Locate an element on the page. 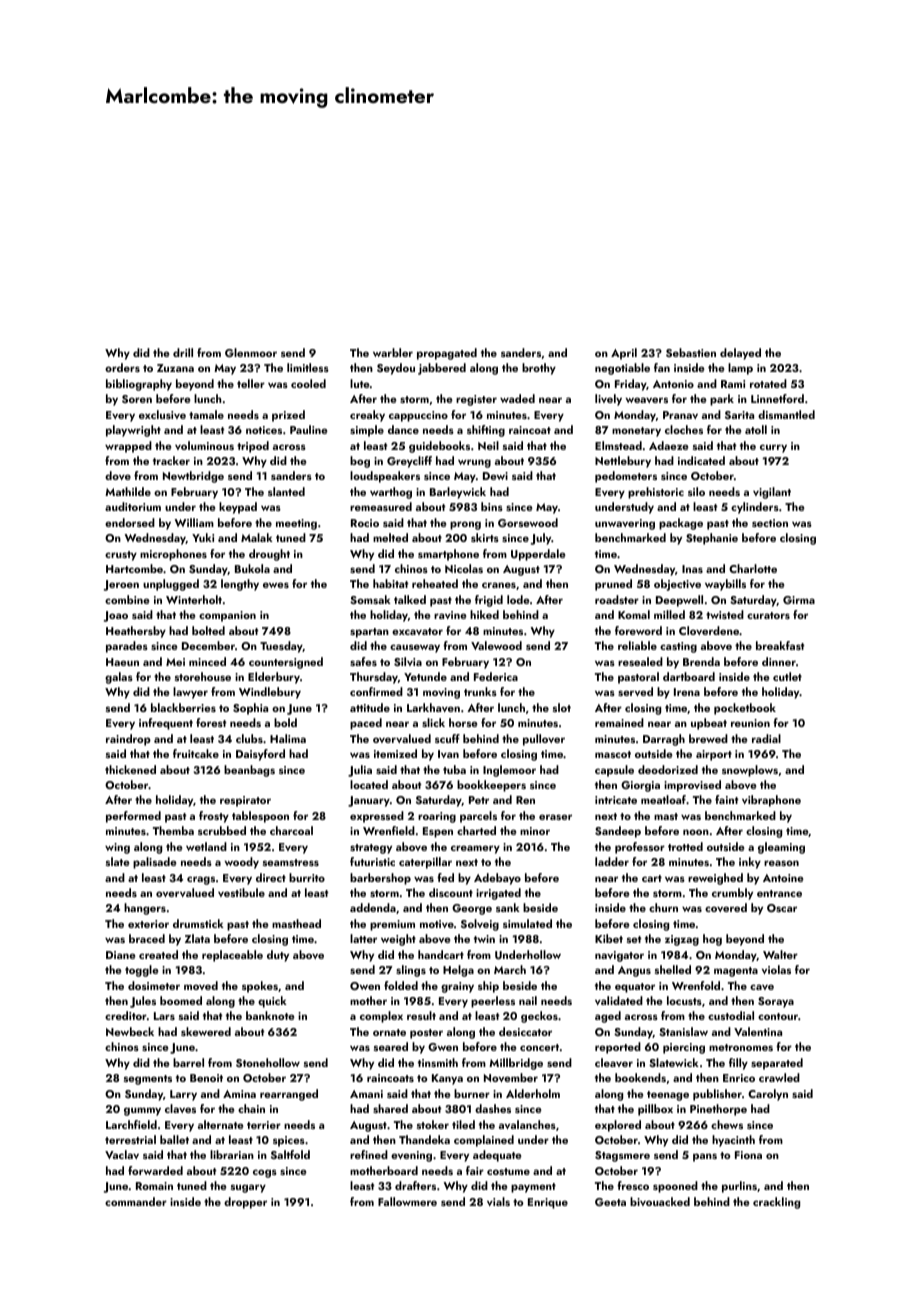 The width and height of the image is (924, 1308). crackling is located at coordinates (776, 1203).
